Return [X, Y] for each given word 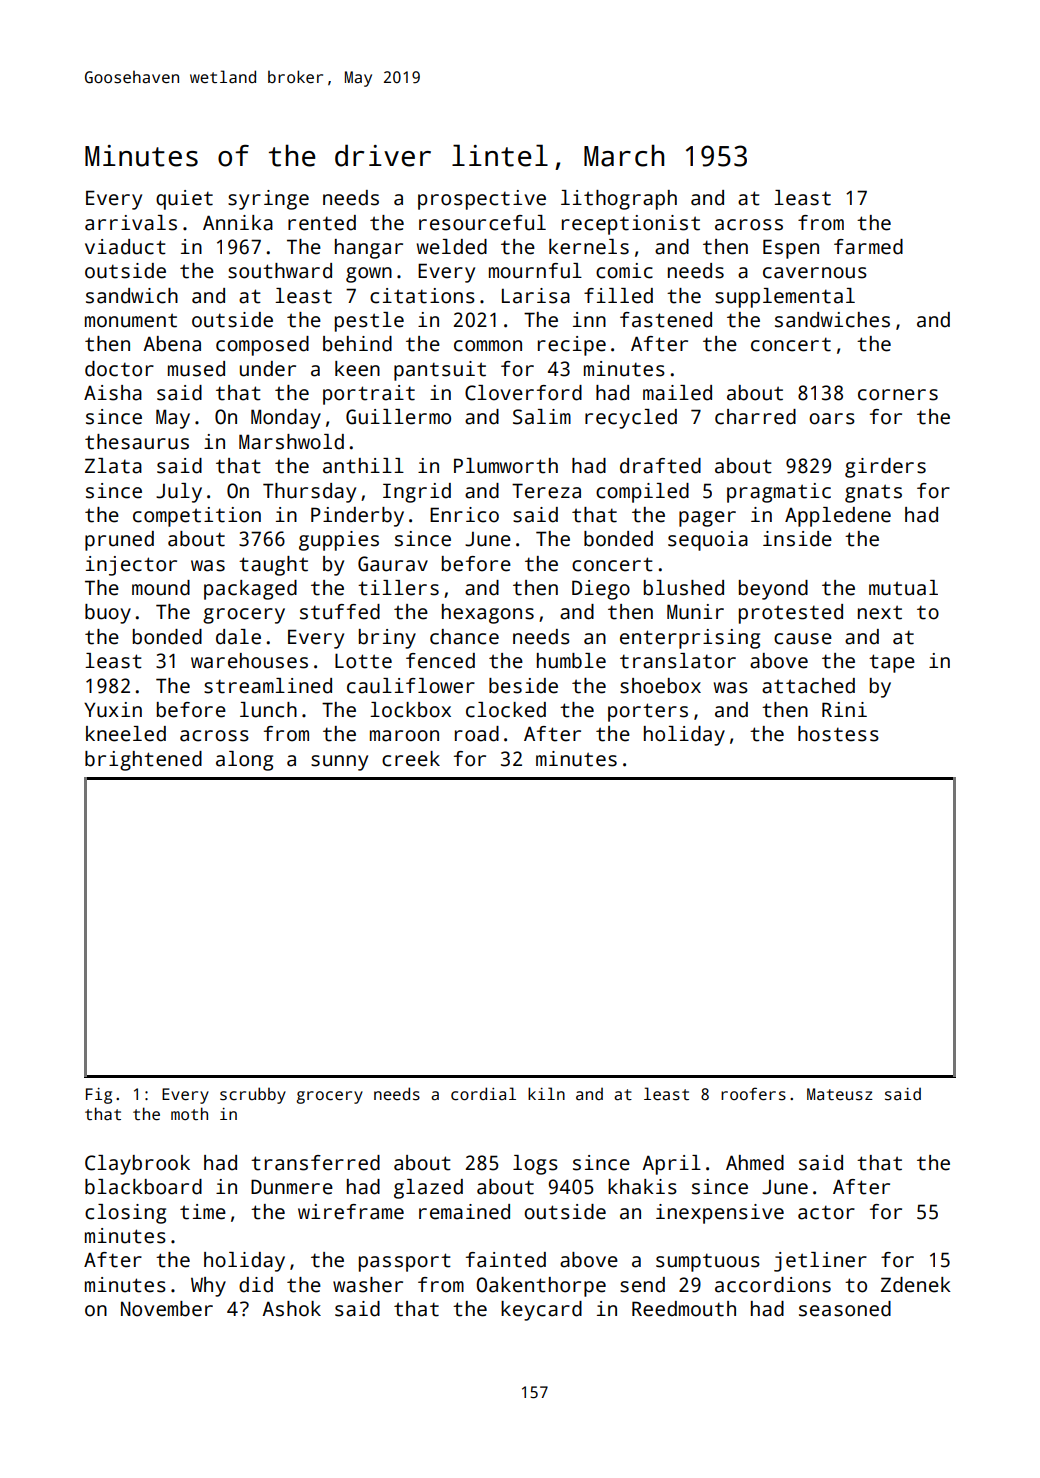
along [244, 761]
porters [648, 712]
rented [322, 223]
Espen [791, 249]
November [167, 1309]
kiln [546, 1093]
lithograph [619, 200]
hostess [838, 734]
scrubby [253, 1095]
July [179, 493]
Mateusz [840, 1094]
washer [368, 1285]
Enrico [464, 515]
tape [892, 663]
